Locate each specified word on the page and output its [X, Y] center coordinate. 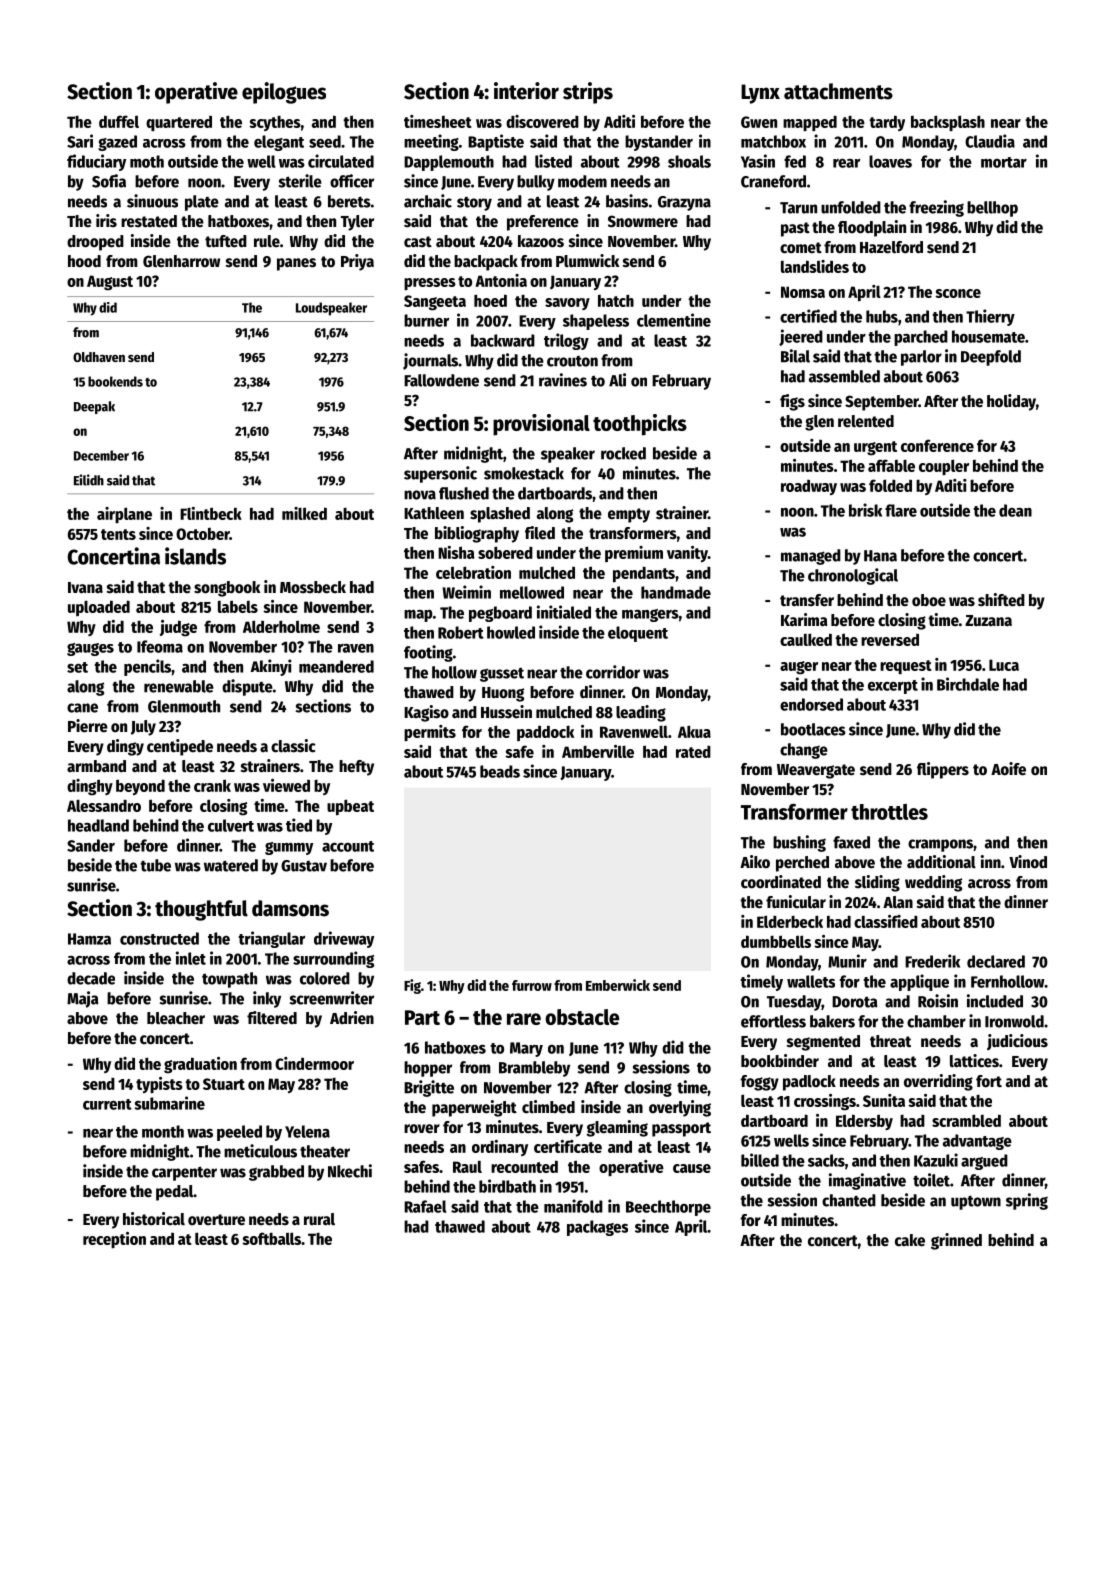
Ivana [85, 587]
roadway [809, 487]
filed [540, 533]
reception [114, 1240]
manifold [573, 1206]
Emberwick [618, 985]
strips [588, 93]
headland [98, 825]
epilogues [284, 93]
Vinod [1028, 862]
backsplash [948, 123]
